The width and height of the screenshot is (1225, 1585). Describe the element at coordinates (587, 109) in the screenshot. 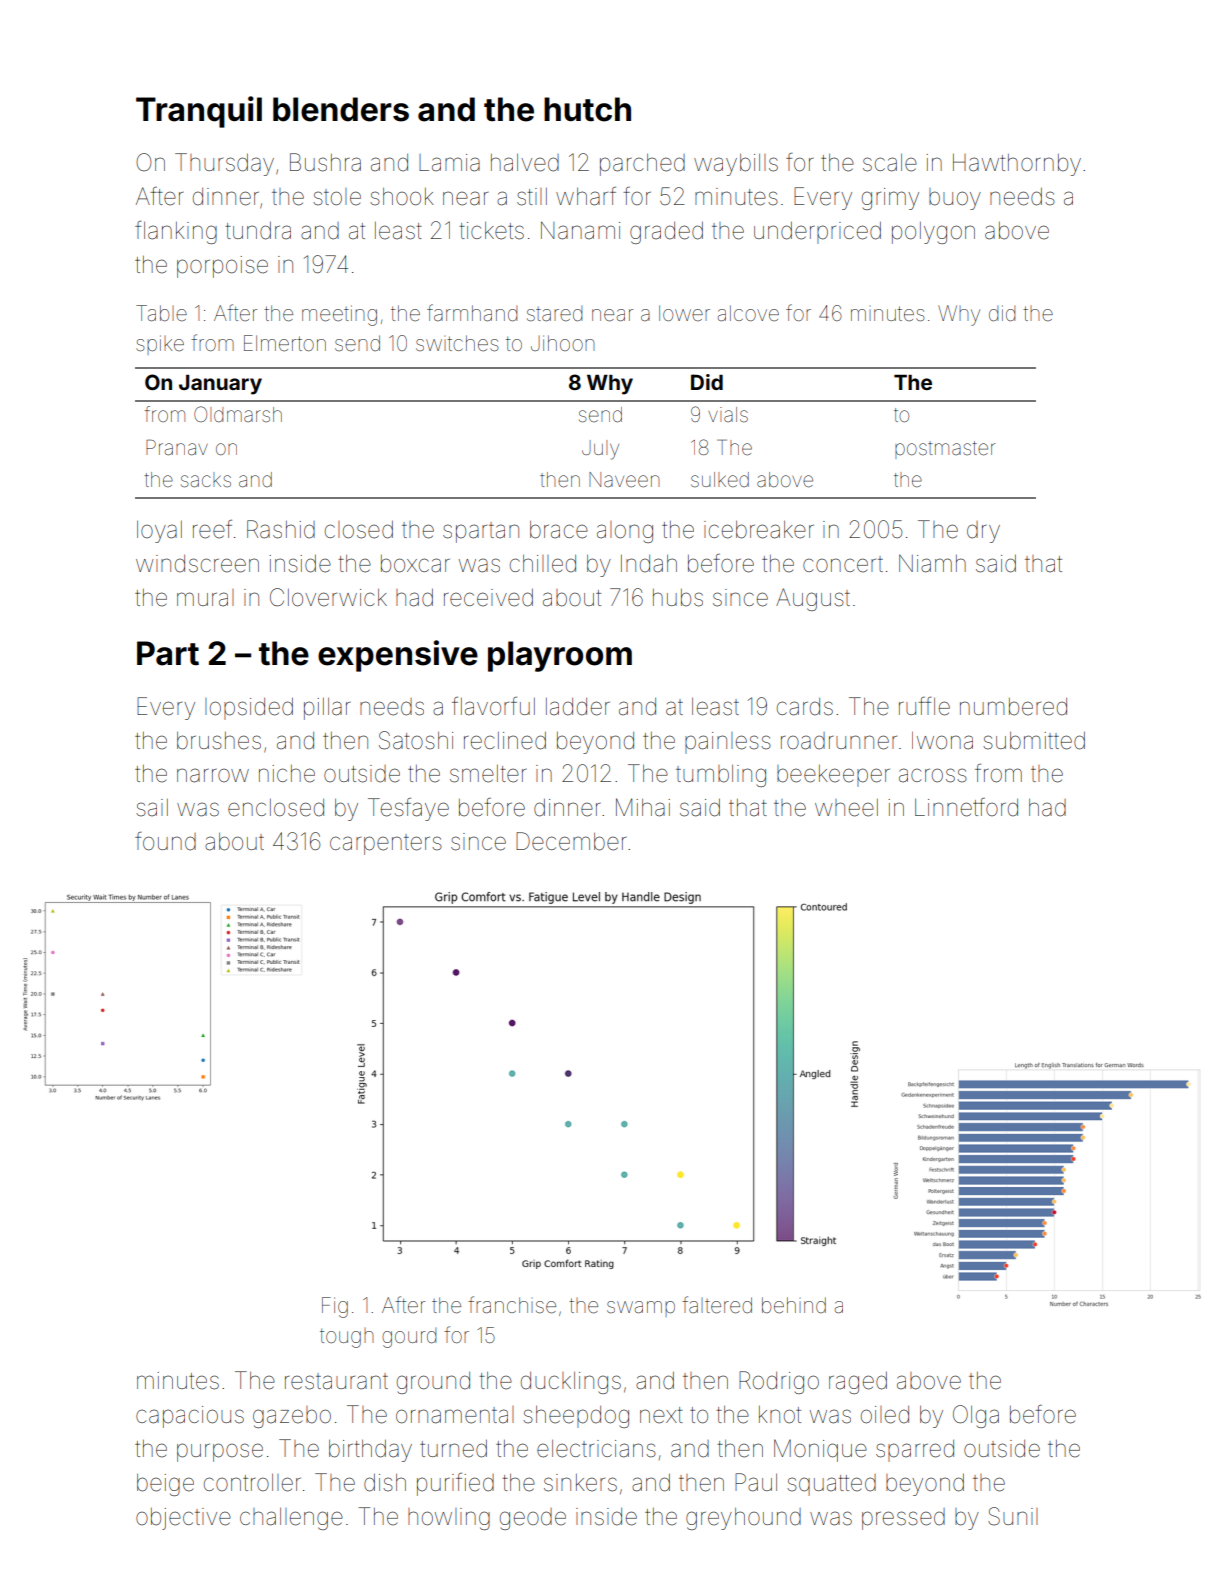

I see `hutch` at that location.
